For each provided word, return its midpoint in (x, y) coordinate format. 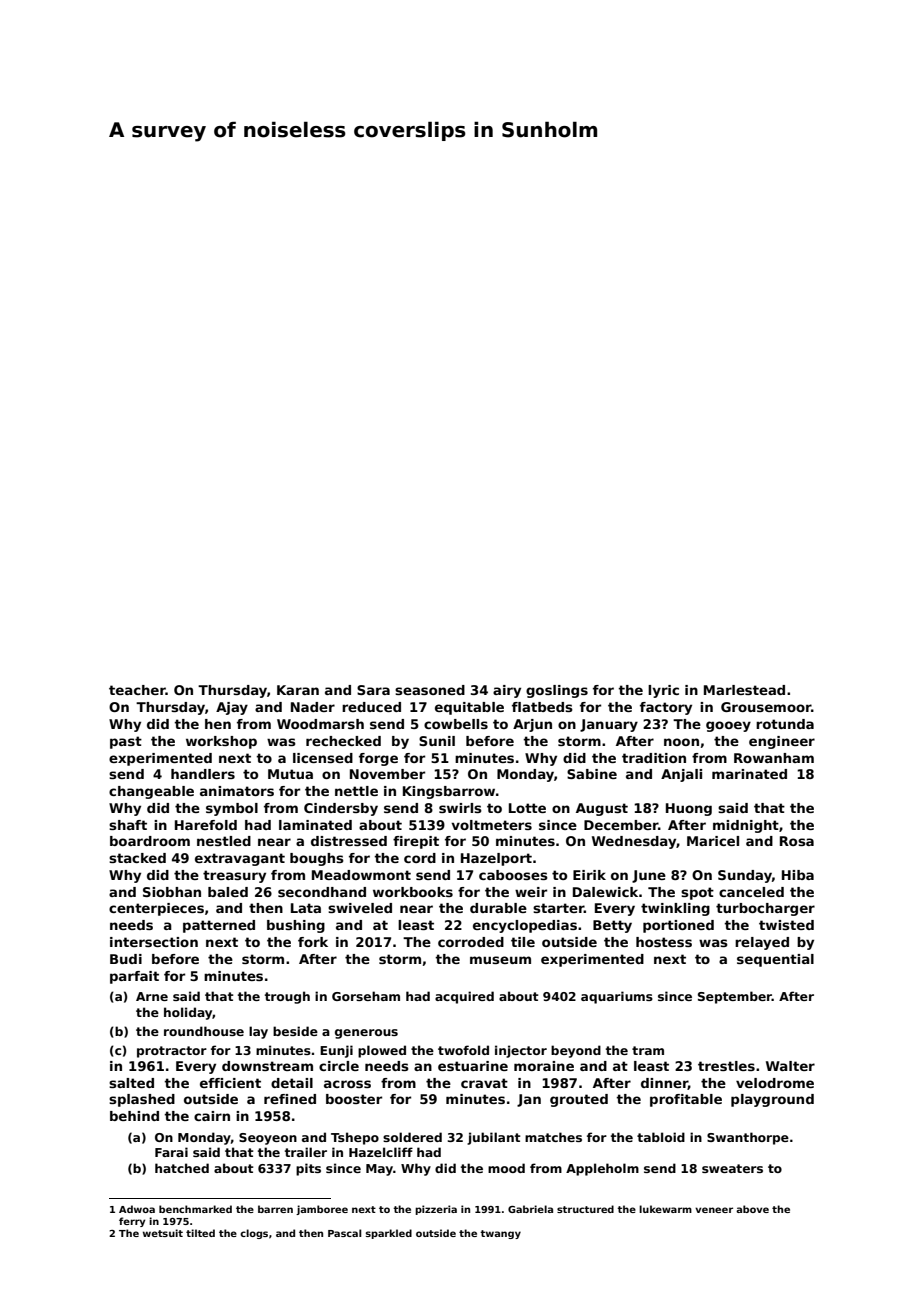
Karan (298, 690)
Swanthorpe (748, 1138)
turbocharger (765, 909)
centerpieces (156, 909)
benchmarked (195, 1209)
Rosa (797, 841)
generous (366, 1034)
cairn (212, 1116)
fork (313, 942)
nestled (224, 841)
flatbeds (542, 707)
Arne (152, 996)
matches (553, 1137)
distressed (349, 841)
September (735, 997)
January (609, 725)
